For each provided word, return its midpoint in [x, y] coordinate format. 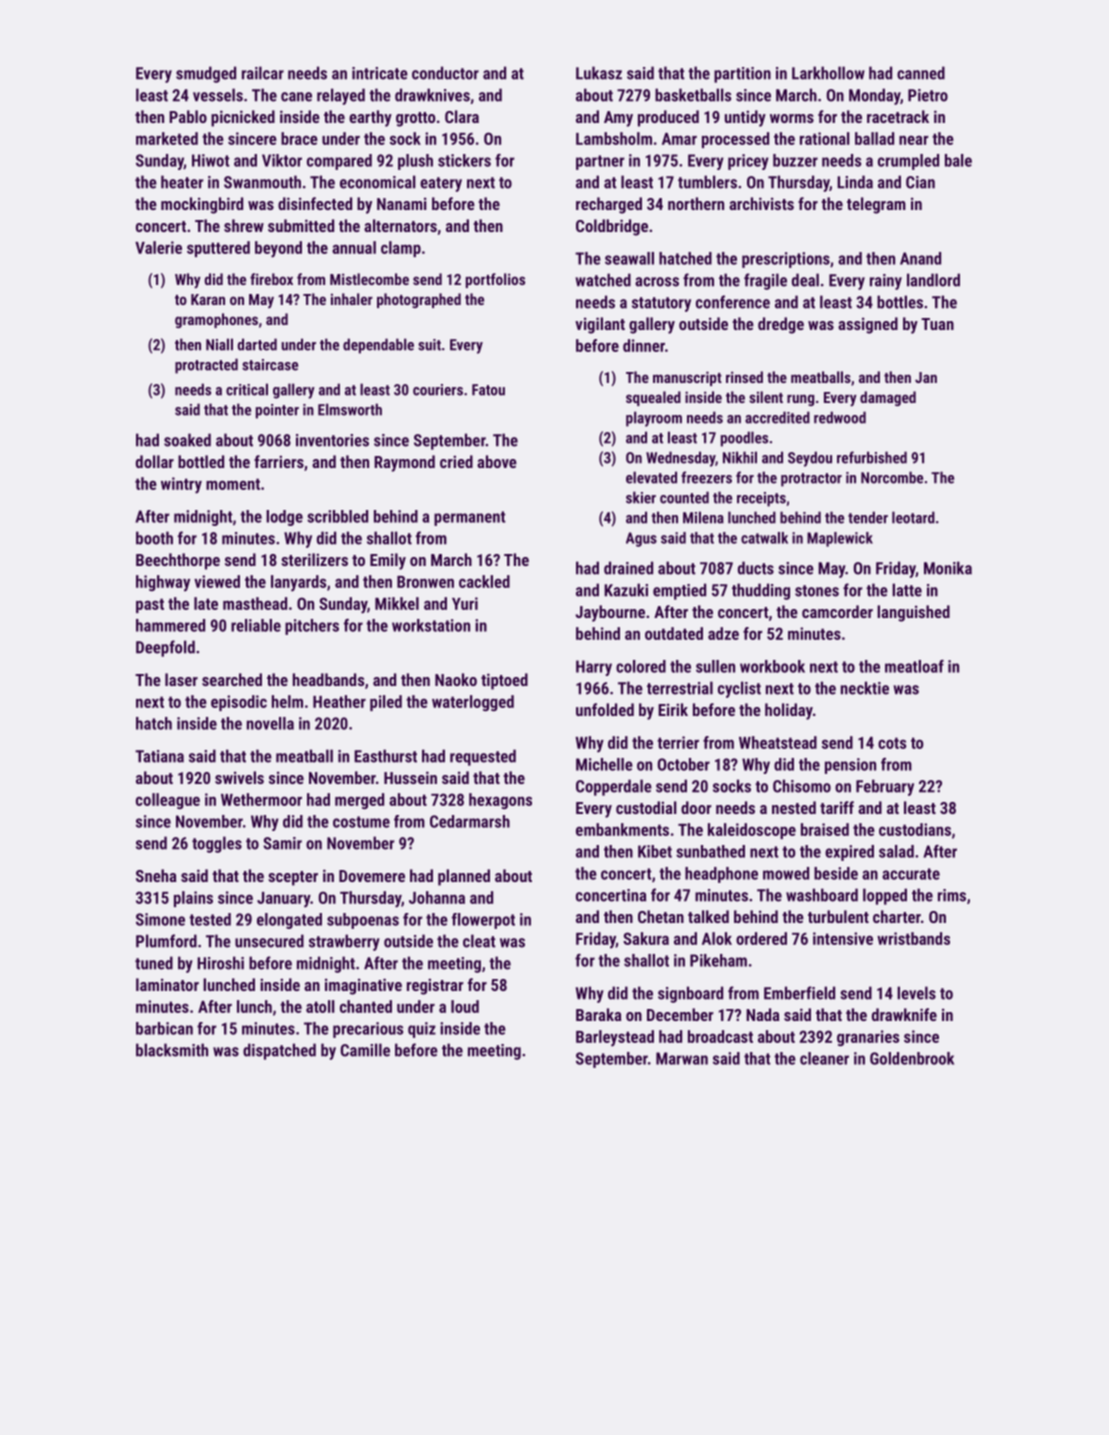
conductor [445, 73]
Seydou [810, 459]
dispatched [279, 1051]
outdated [674, 633]
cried [456, 461]
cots [892, 743]
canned [921, 73]
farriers [279, 461]
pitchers [312, 627]
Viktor [282, 160]
